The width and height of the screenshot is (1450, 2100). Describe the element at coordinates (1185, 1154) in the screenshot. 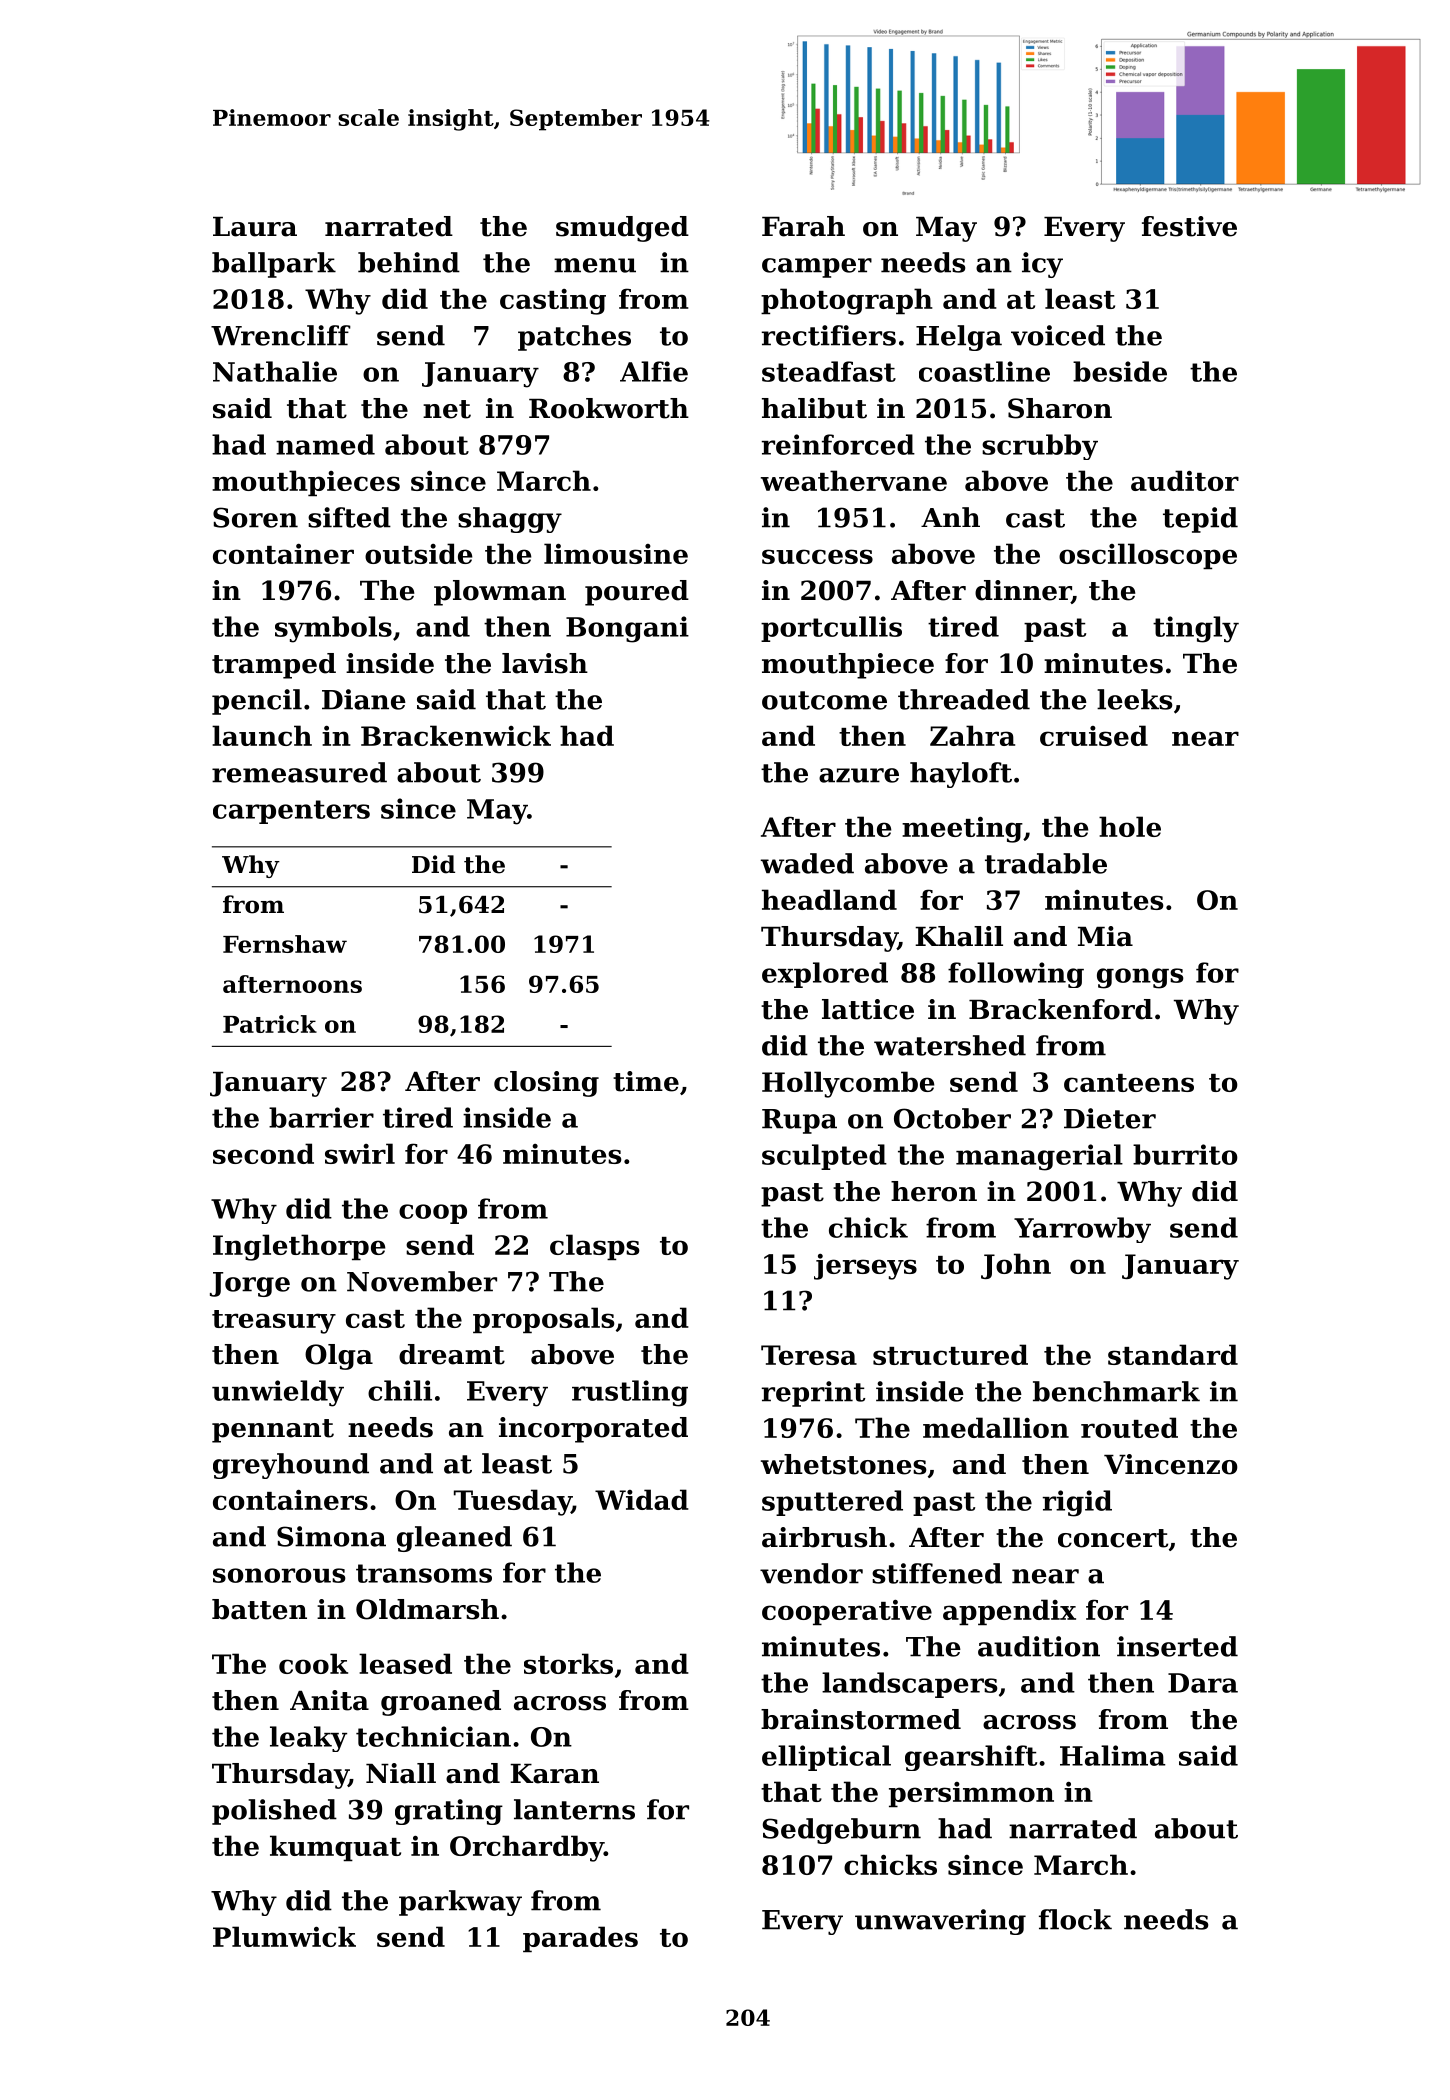

I see `burrito` at that location.
